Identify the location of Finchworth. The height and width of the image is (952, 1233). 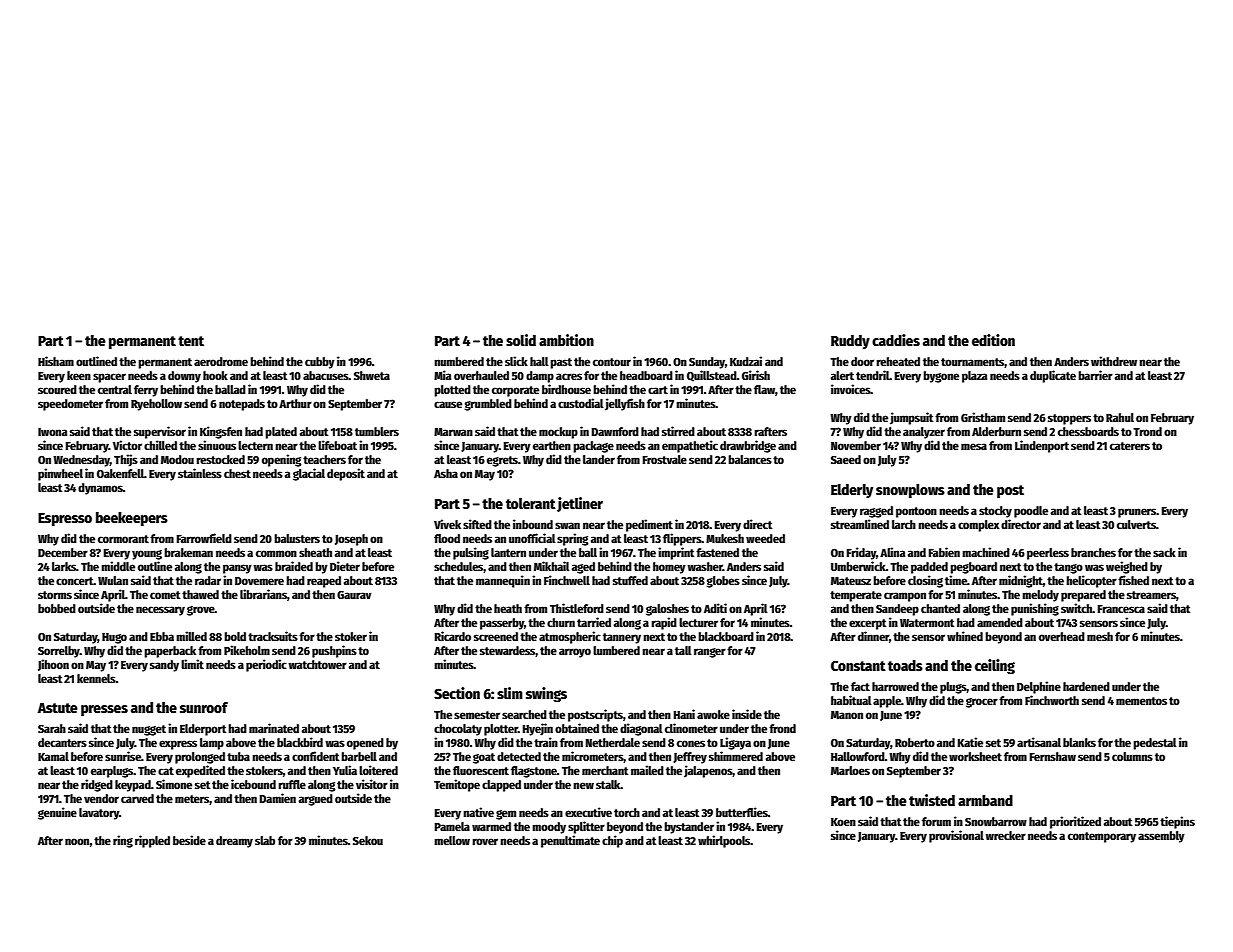
(1052, 700).
